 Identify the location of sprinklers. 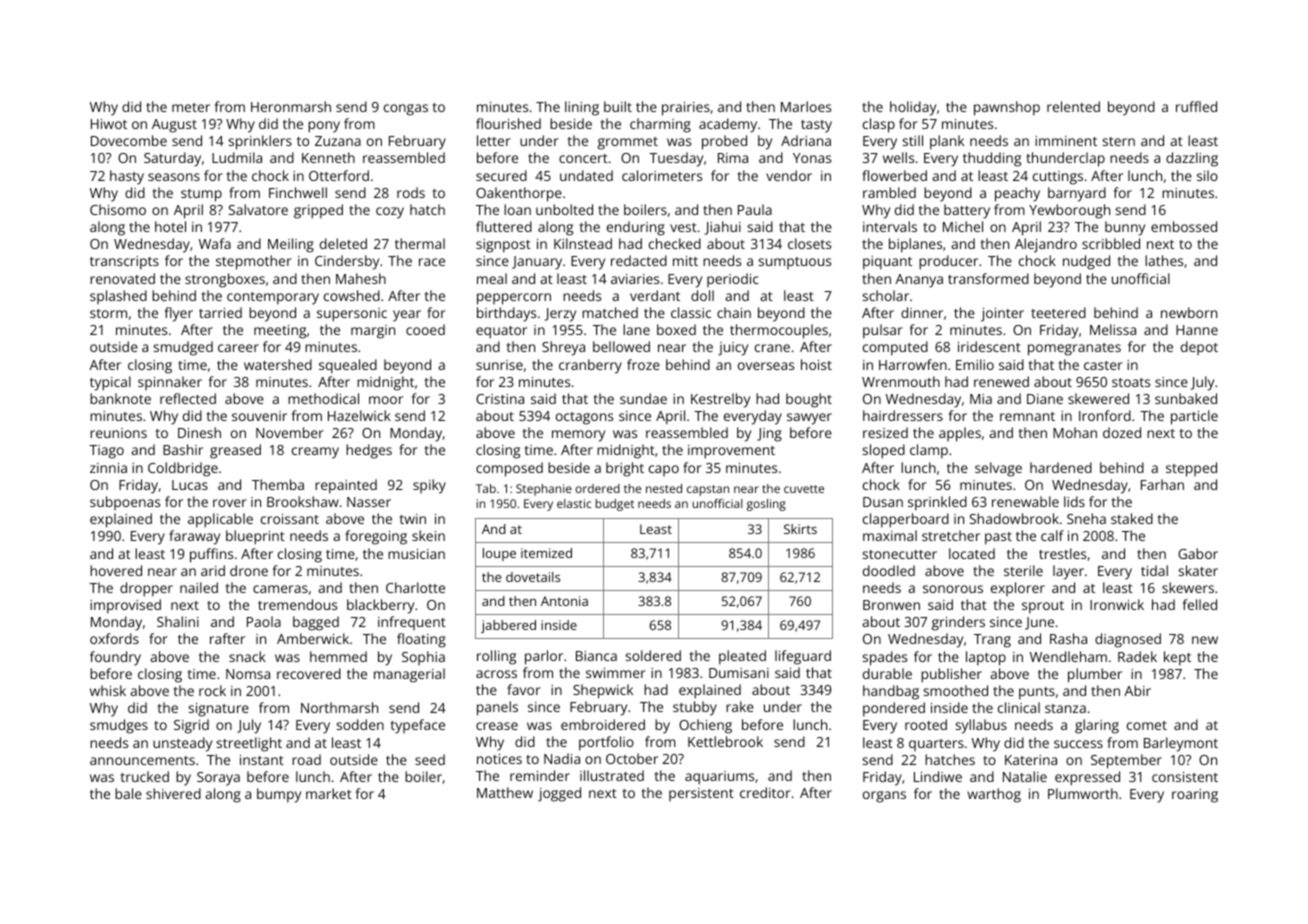
(260, 142).
